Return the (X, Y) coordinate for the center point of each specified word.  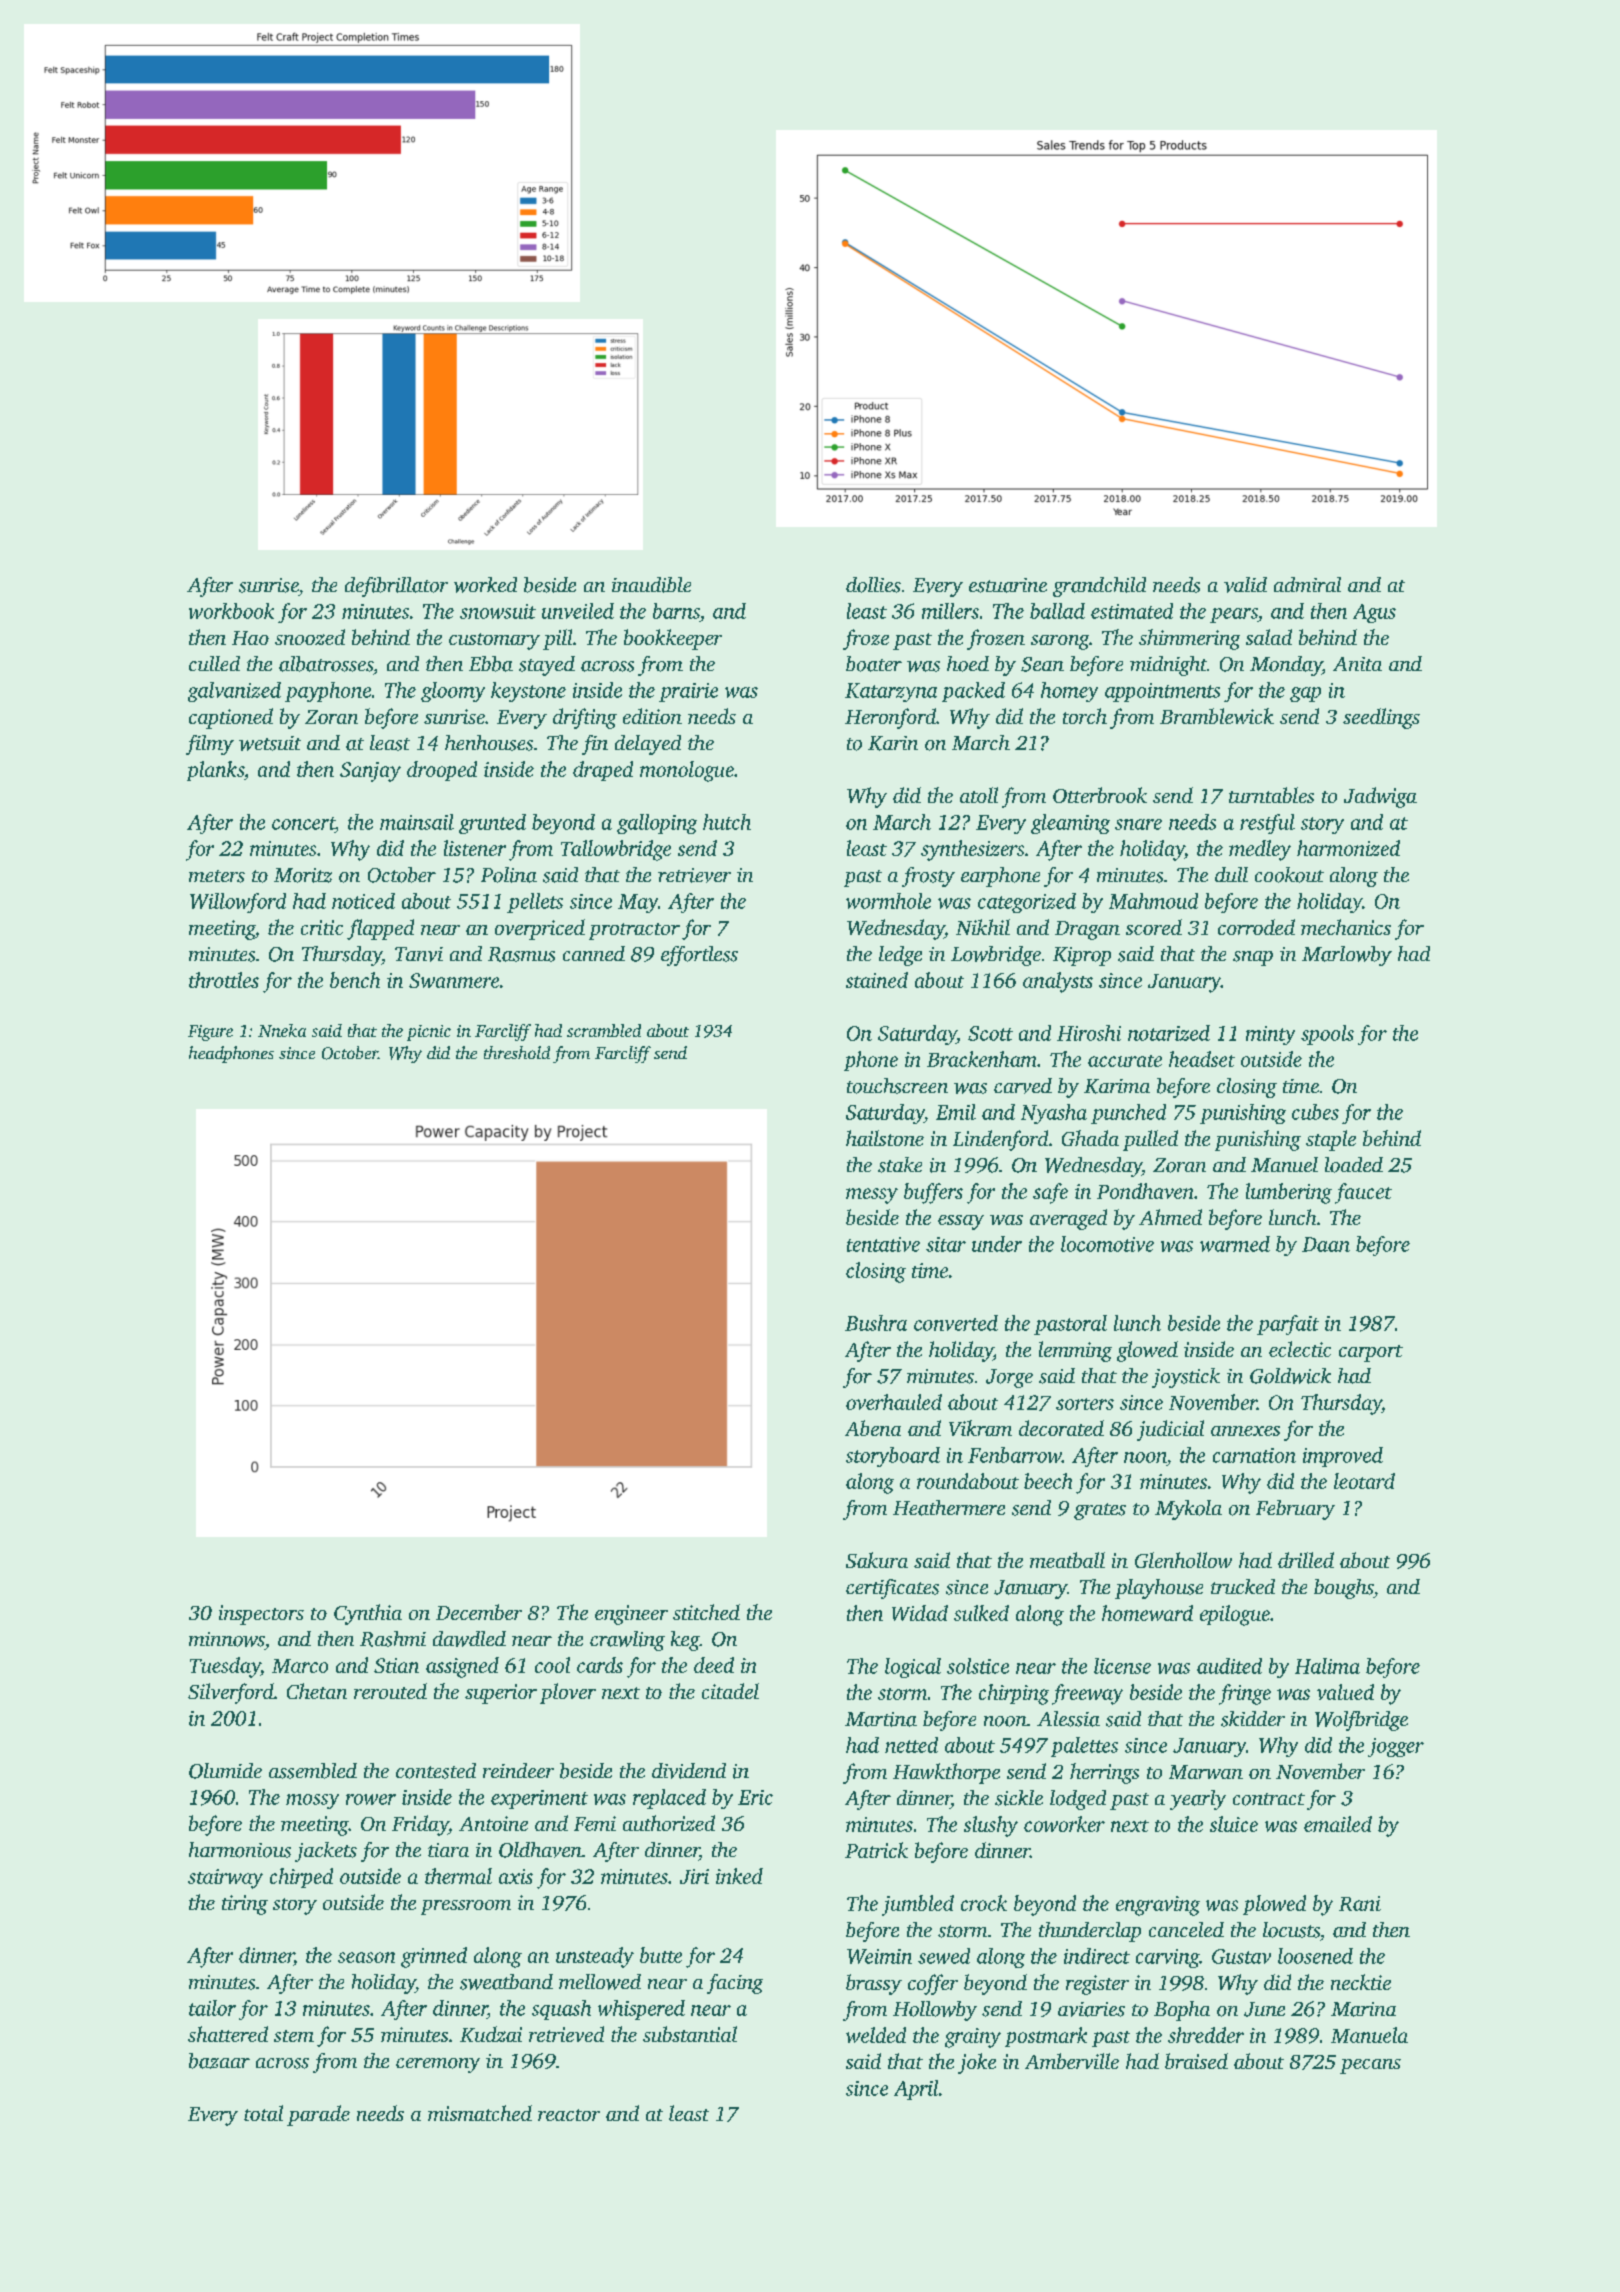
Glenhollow (1183, 1560)
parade (318, 2115)
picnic (429, 1033)
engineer (631, 1615)
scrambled (604, 1030)
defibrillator (396, 587)
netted (911, 1745)
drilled (1306, 1560)
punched (1128, 1114)
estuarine (1008, 585)
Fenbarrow (1015, 1455)
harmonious (240, 1850)
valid (1245, 585)
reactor (569, 2115)
